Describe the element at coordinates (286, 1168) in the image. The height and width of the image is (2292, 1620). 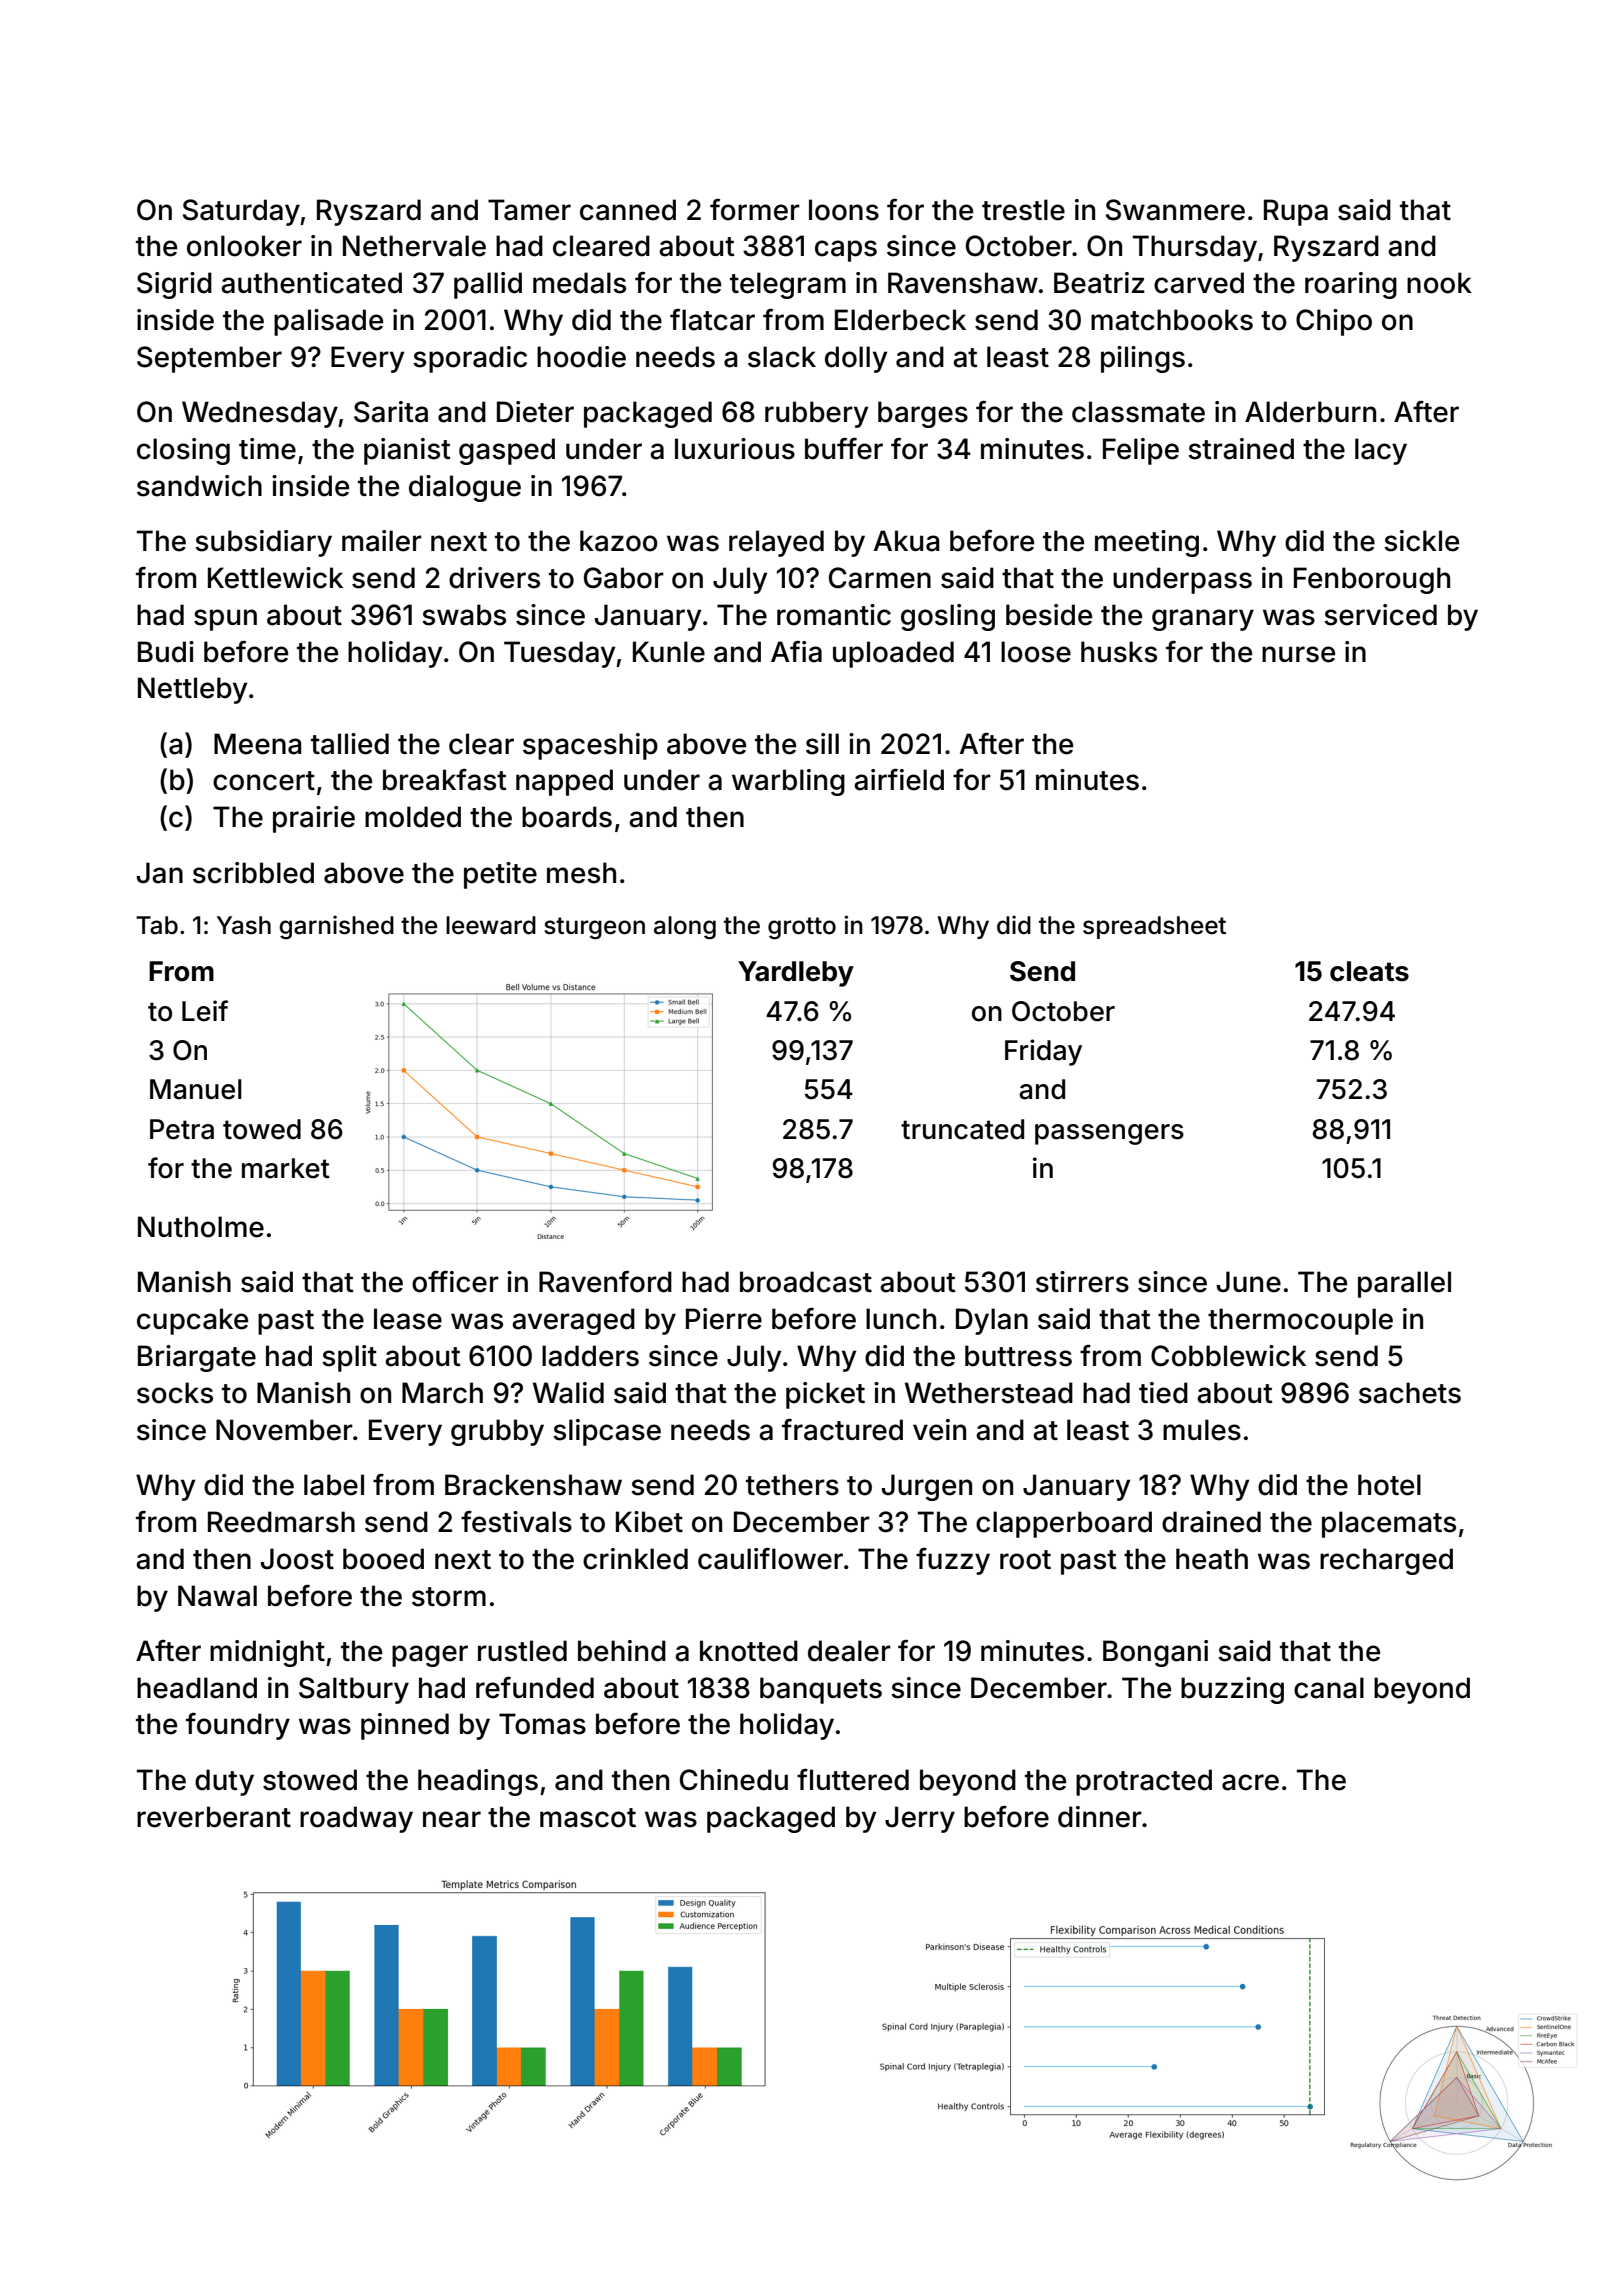
I see `market` at that location.
